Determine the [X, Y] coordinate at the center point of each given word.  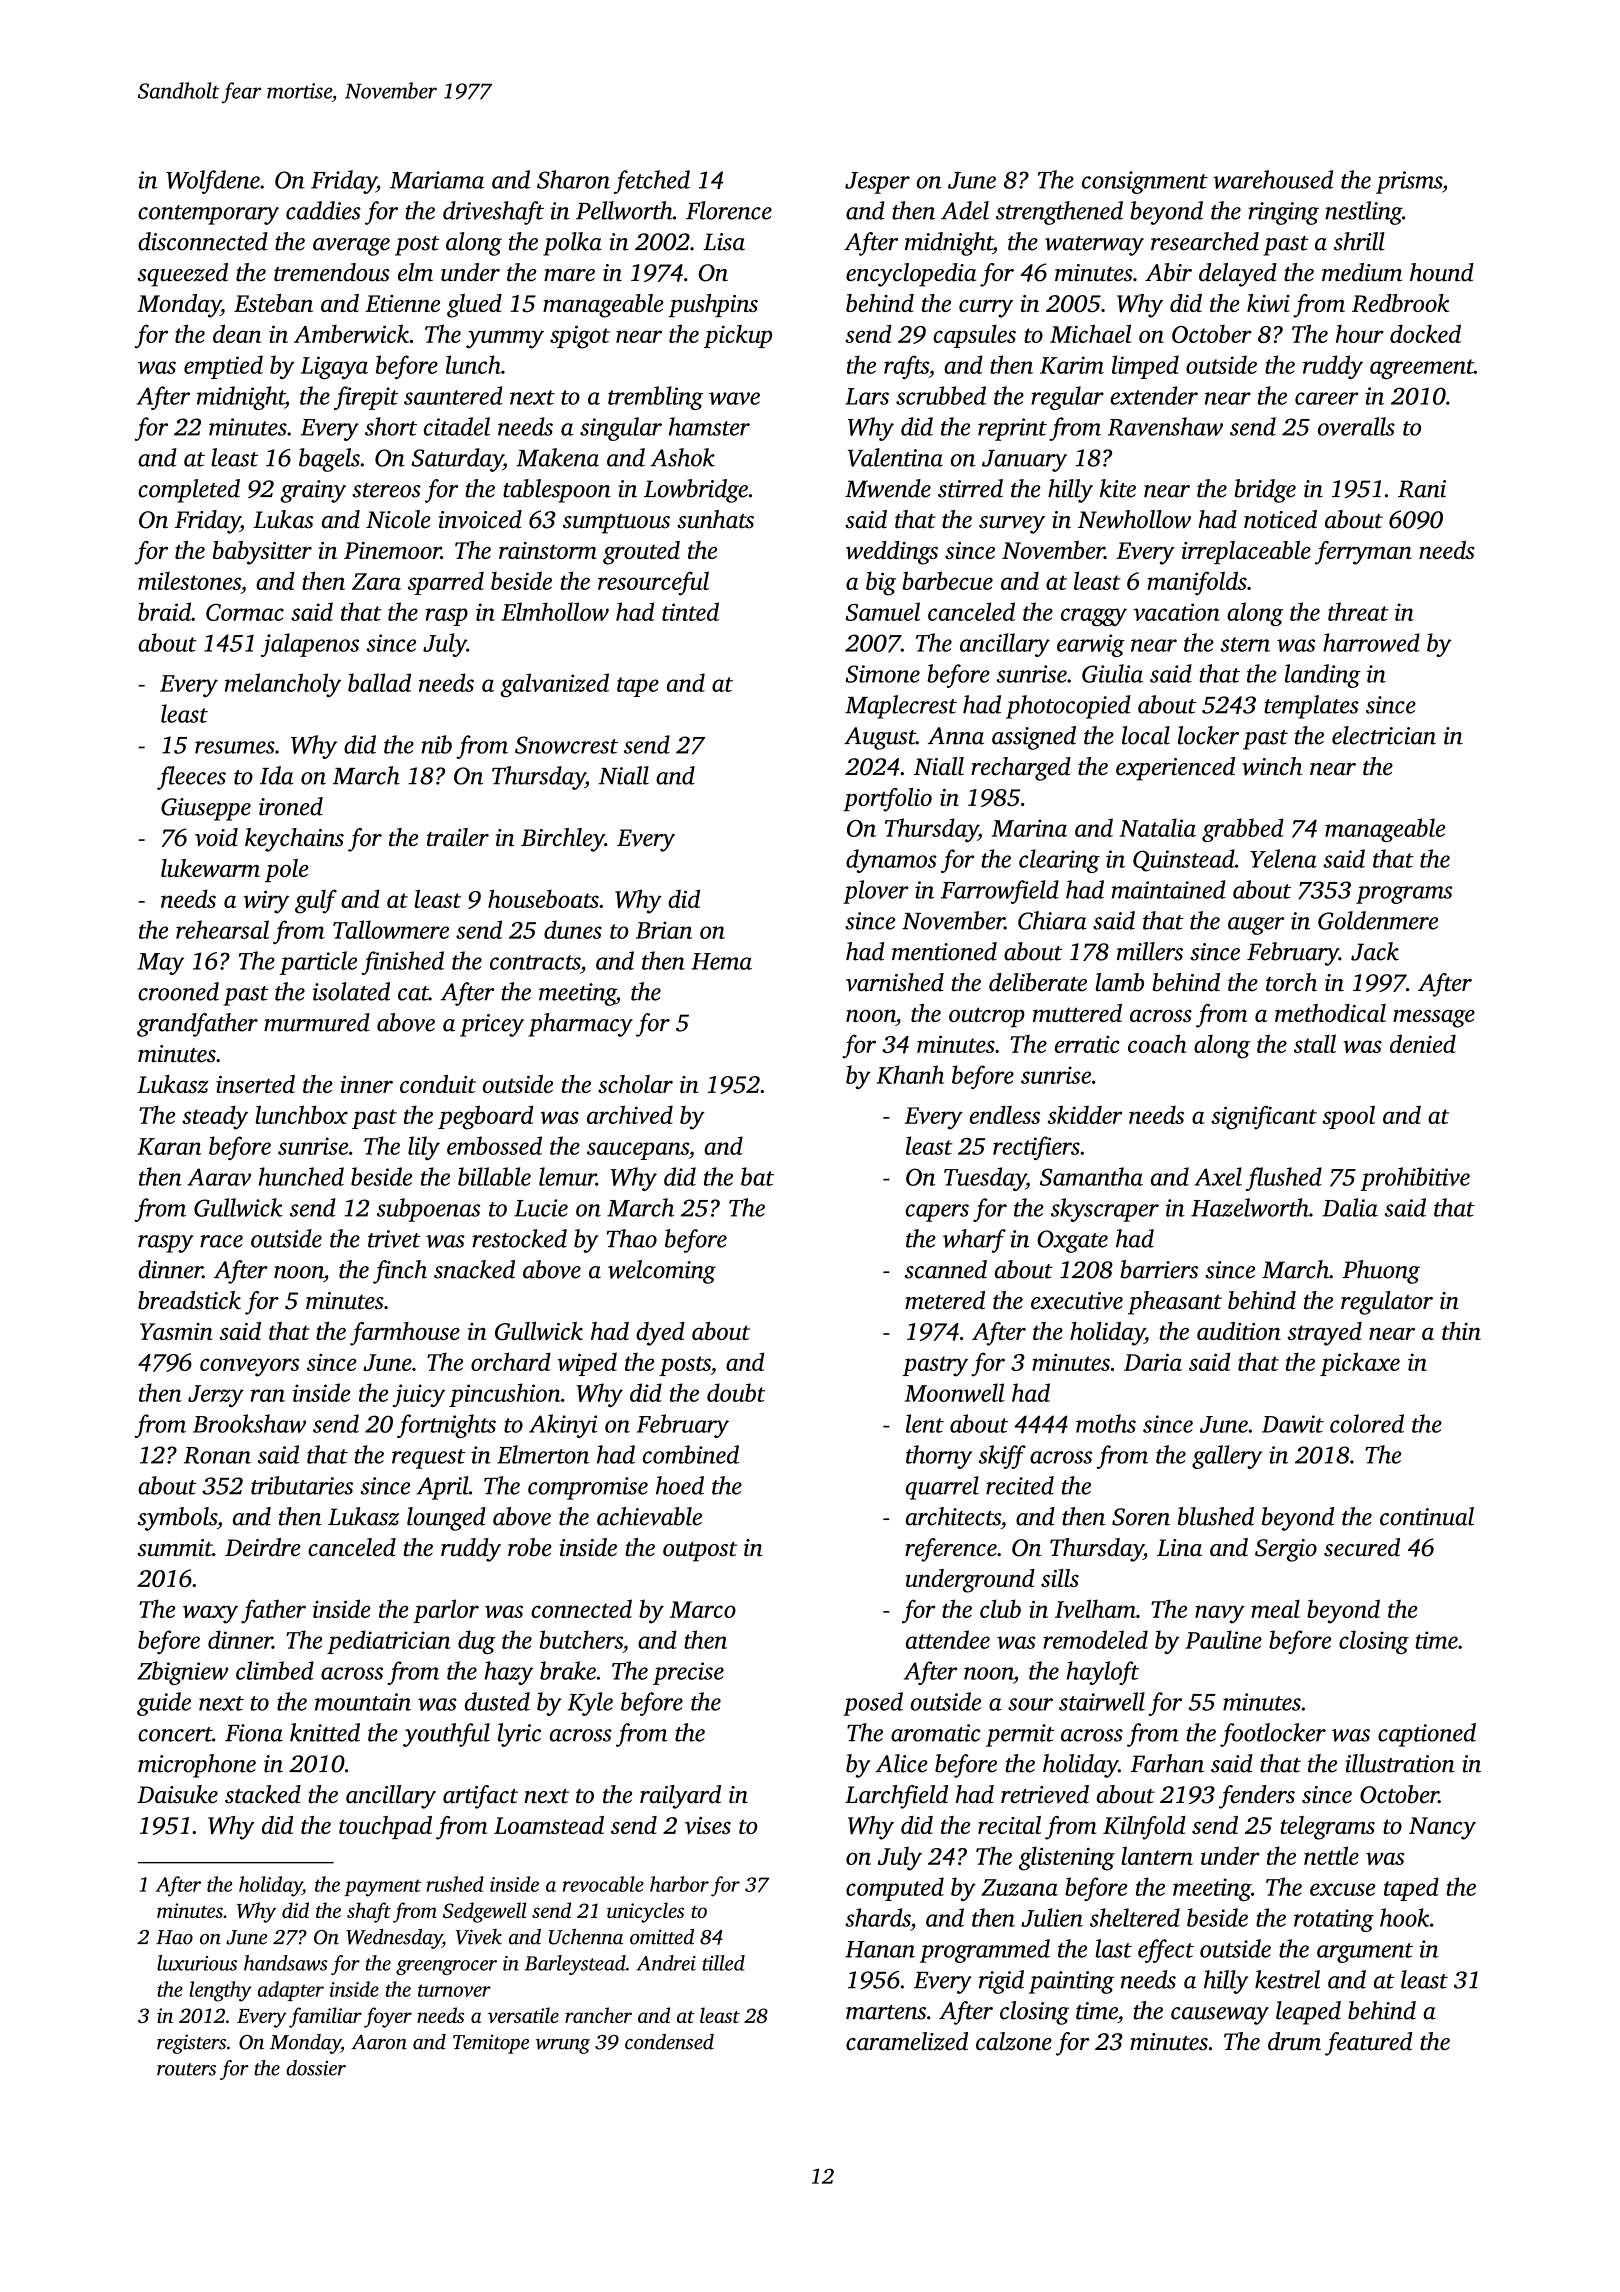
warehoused [1273, 179]
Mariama [437, 180]
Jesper [877, 183]
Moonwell [955, 1392]
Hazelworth [1250, 1207]
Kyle [590, 1704]
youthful [446, 1735]
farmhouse [405, 1334]
